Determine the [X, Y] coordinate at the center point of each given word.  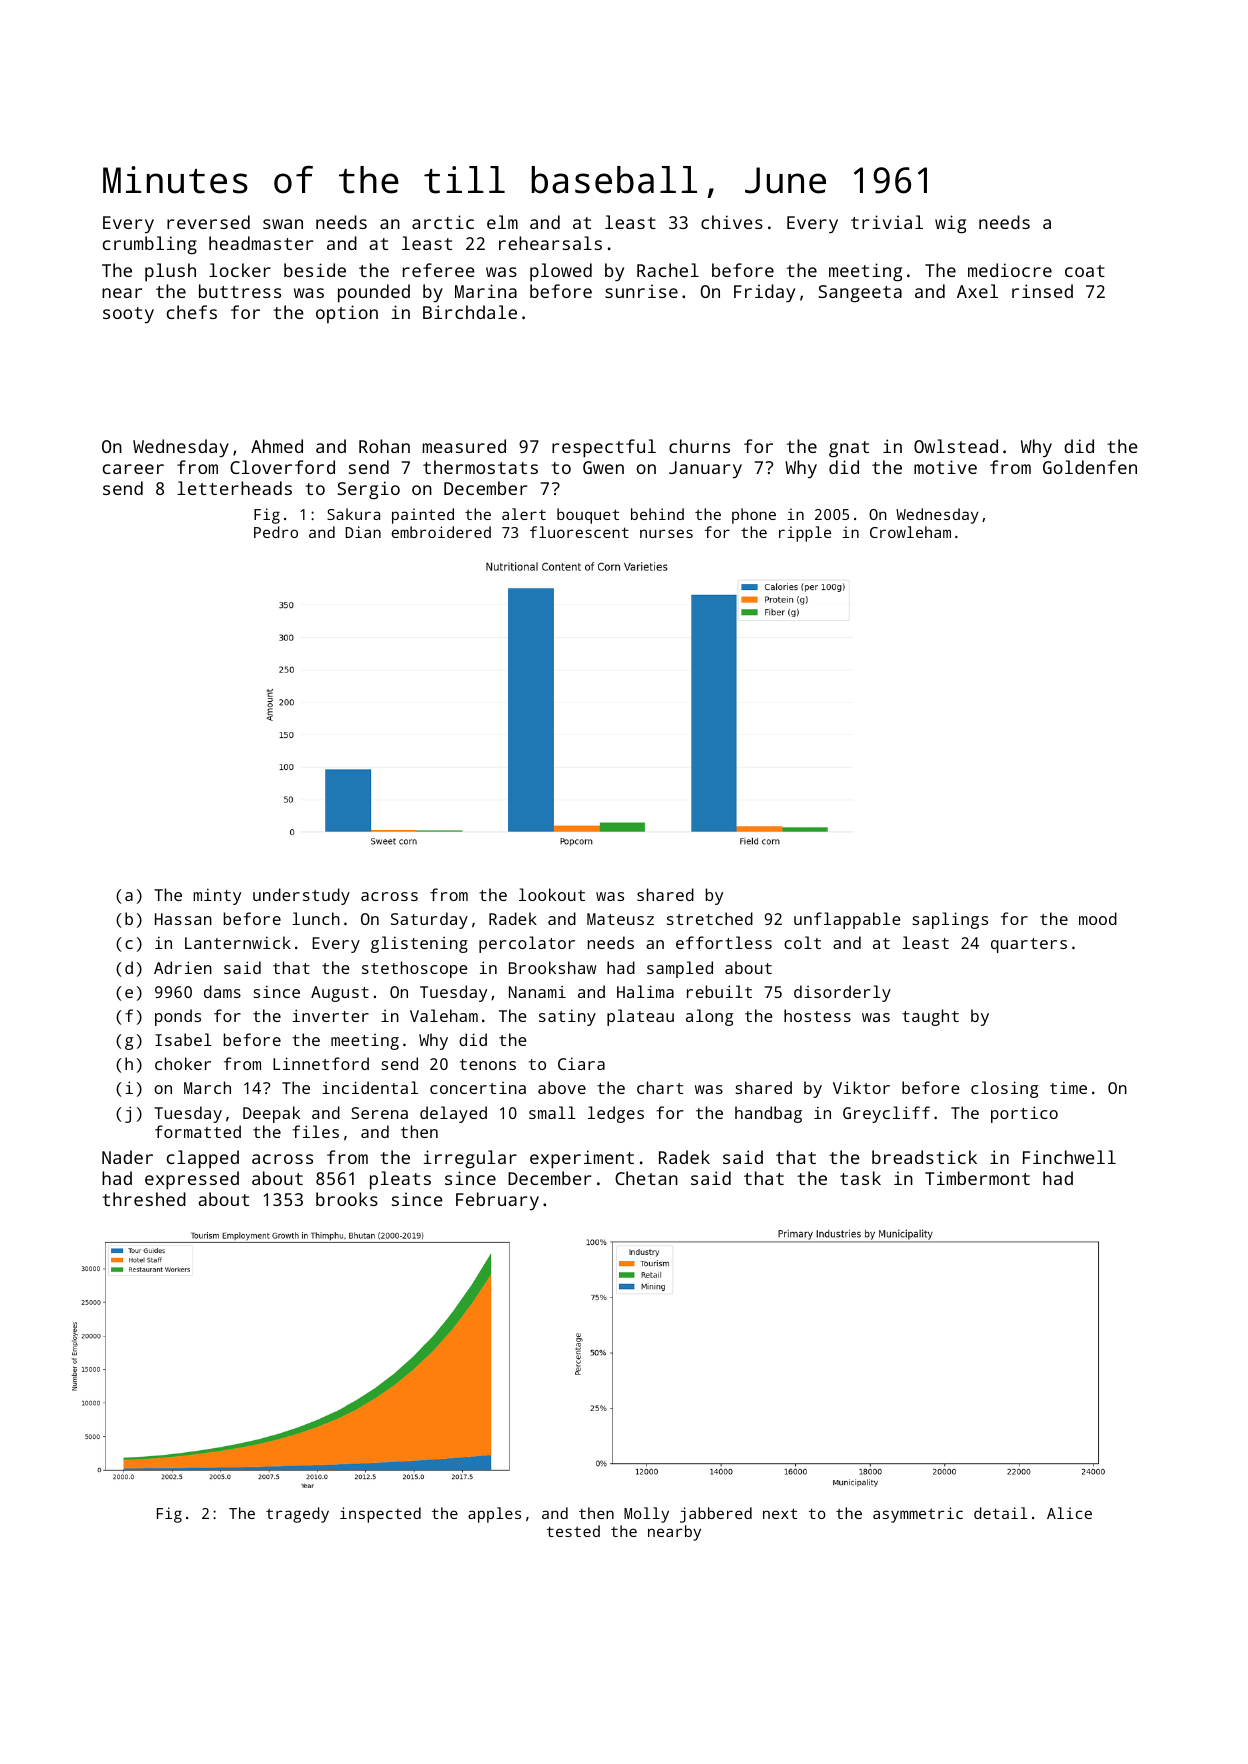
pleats [400, 1180]
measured [464, 446]
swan [283, 224]
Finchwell [1069, 1157]
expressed [192, 1180]
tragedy [297, 1515]
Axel [977, 291]
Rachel [668, 270]
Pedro [276, 532]
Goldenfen [1090, 467]
